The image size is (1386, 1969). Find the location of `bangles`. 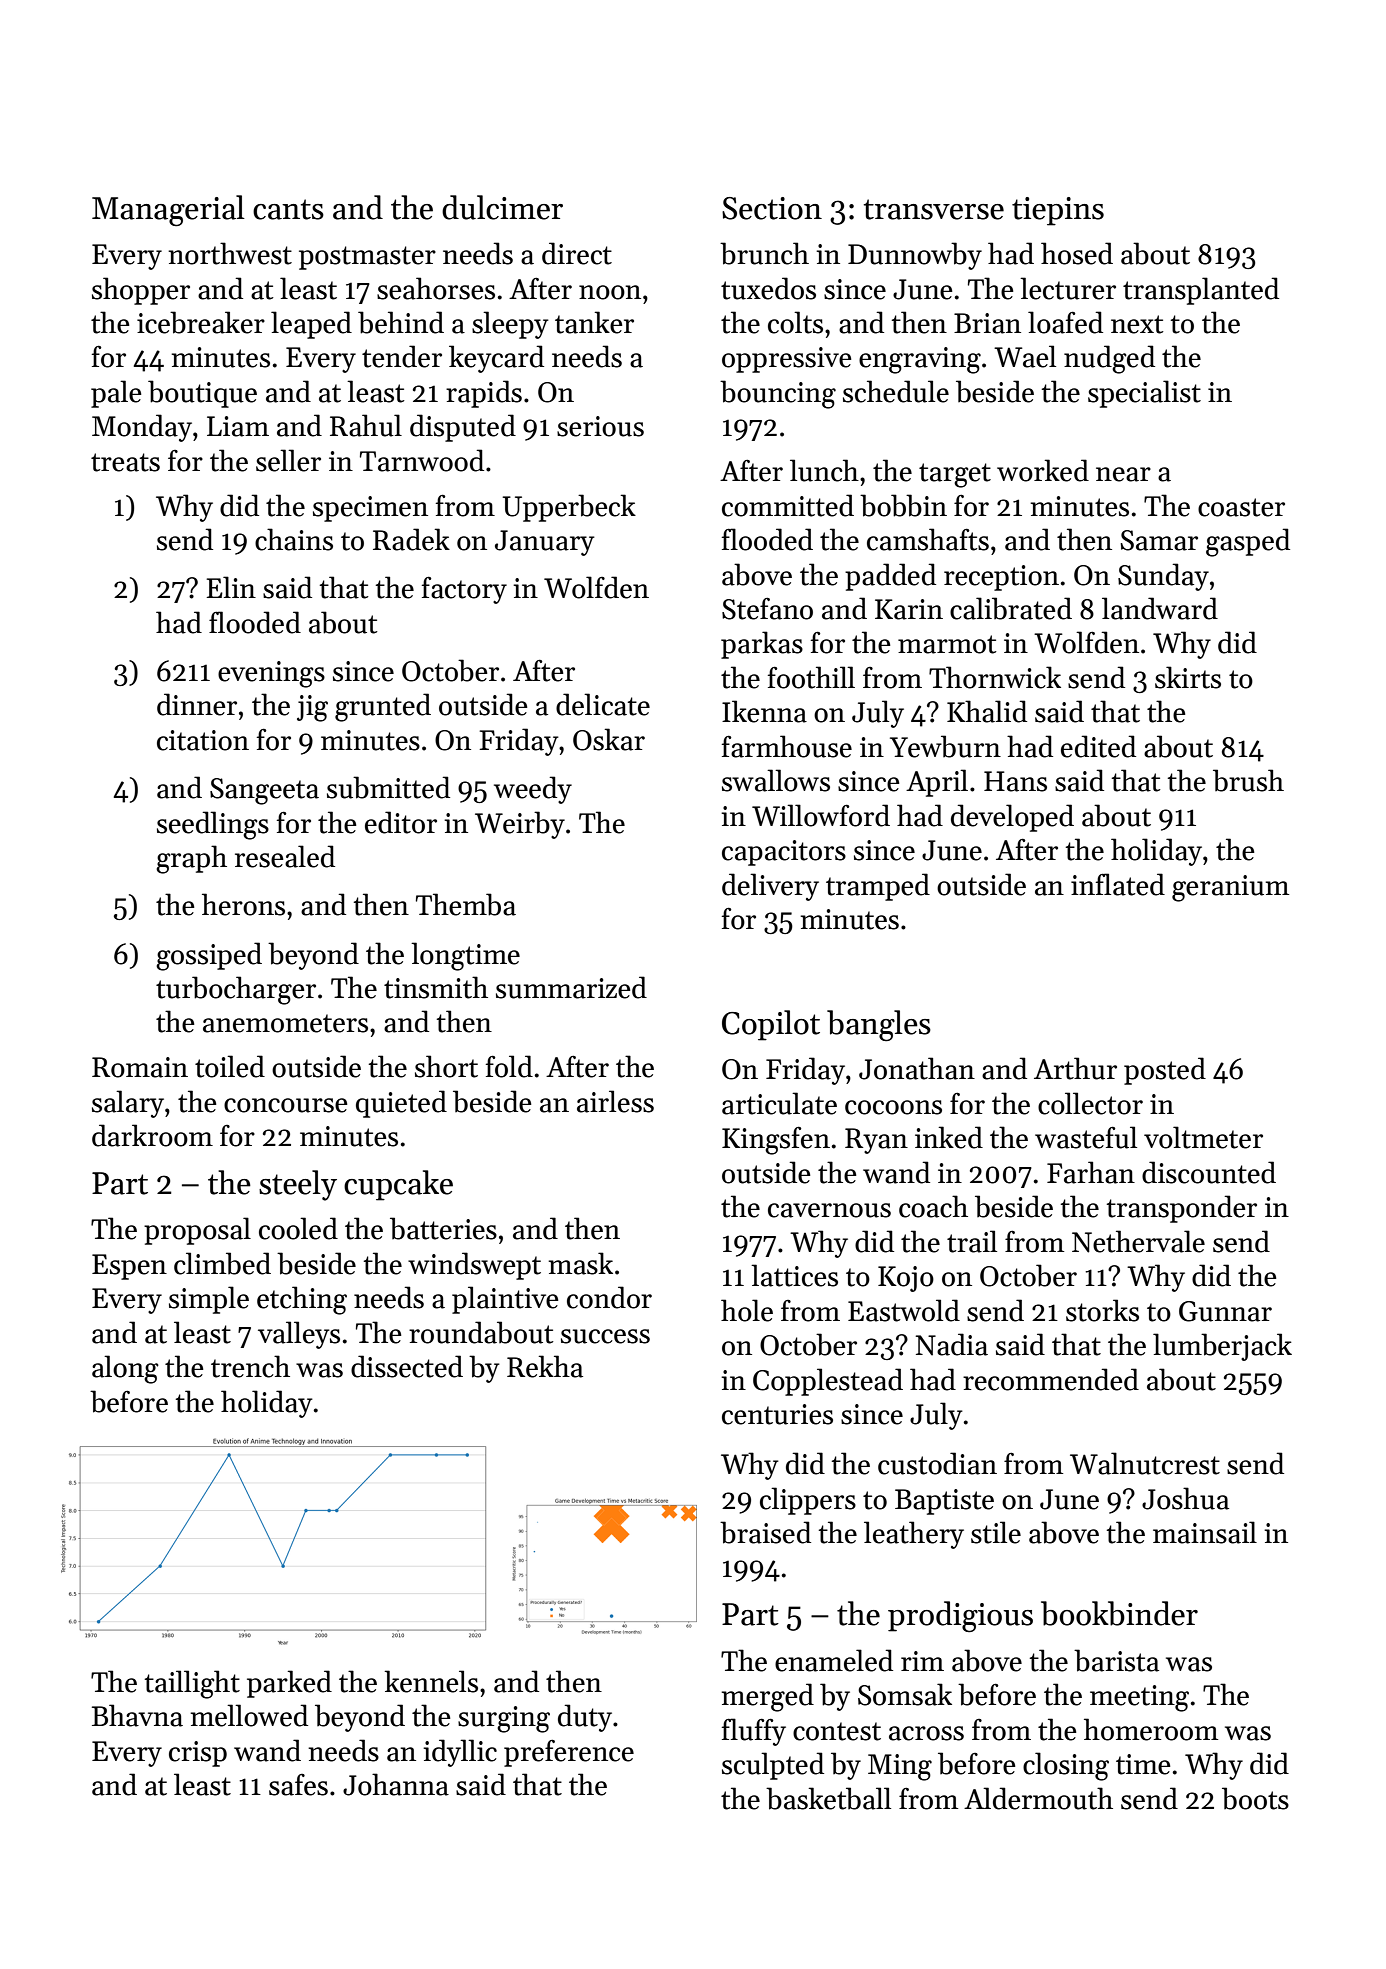

bangles is located at coordinates (879, 1025).
